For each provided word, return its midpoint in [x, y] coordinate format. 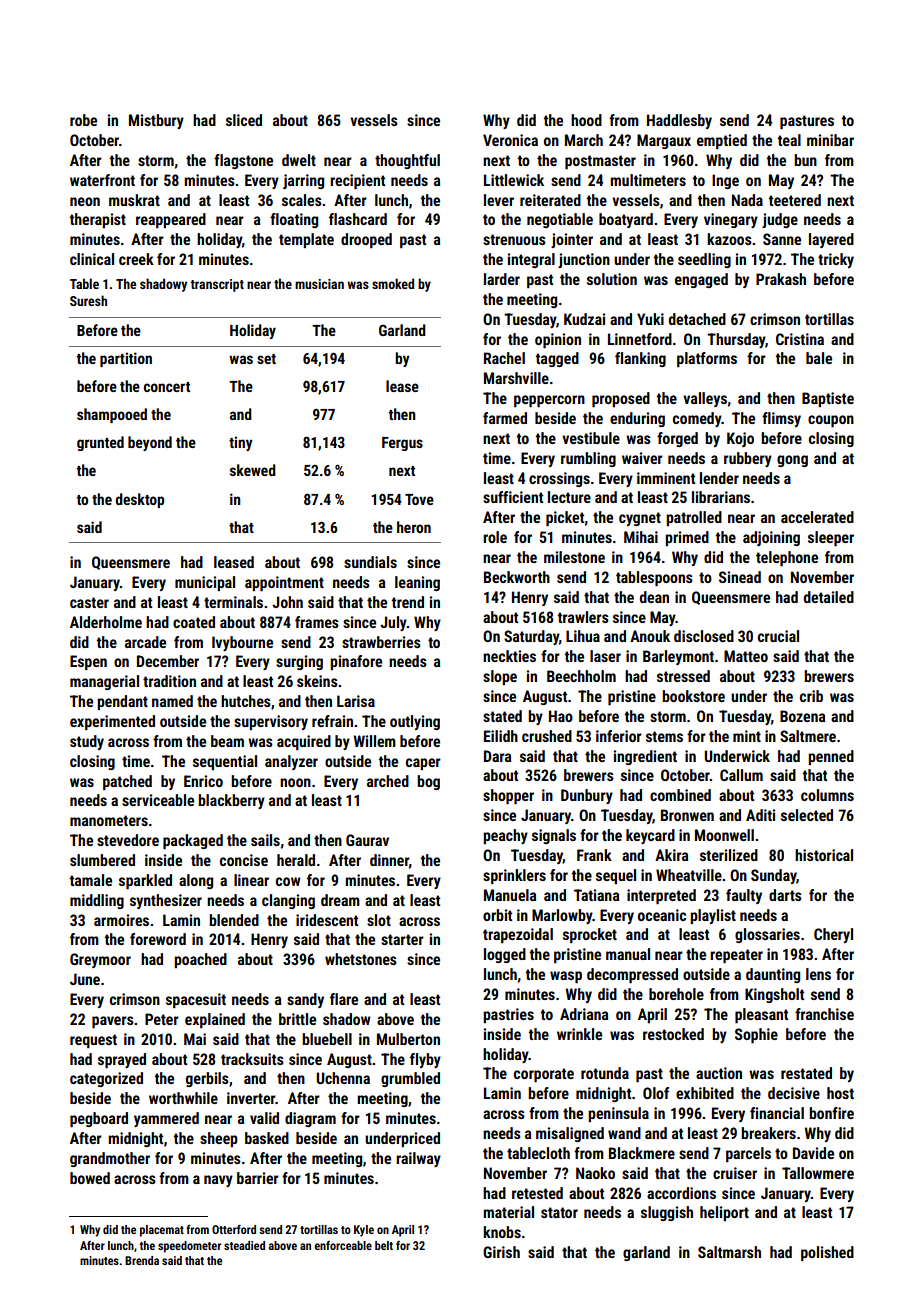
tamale [91, 880]
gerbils [207, 1079]
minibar [830, 140]
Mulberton [408, 1039]
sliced [244, 120]
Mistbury [156, 121]
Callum [741, 775]
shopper [508, 796]
